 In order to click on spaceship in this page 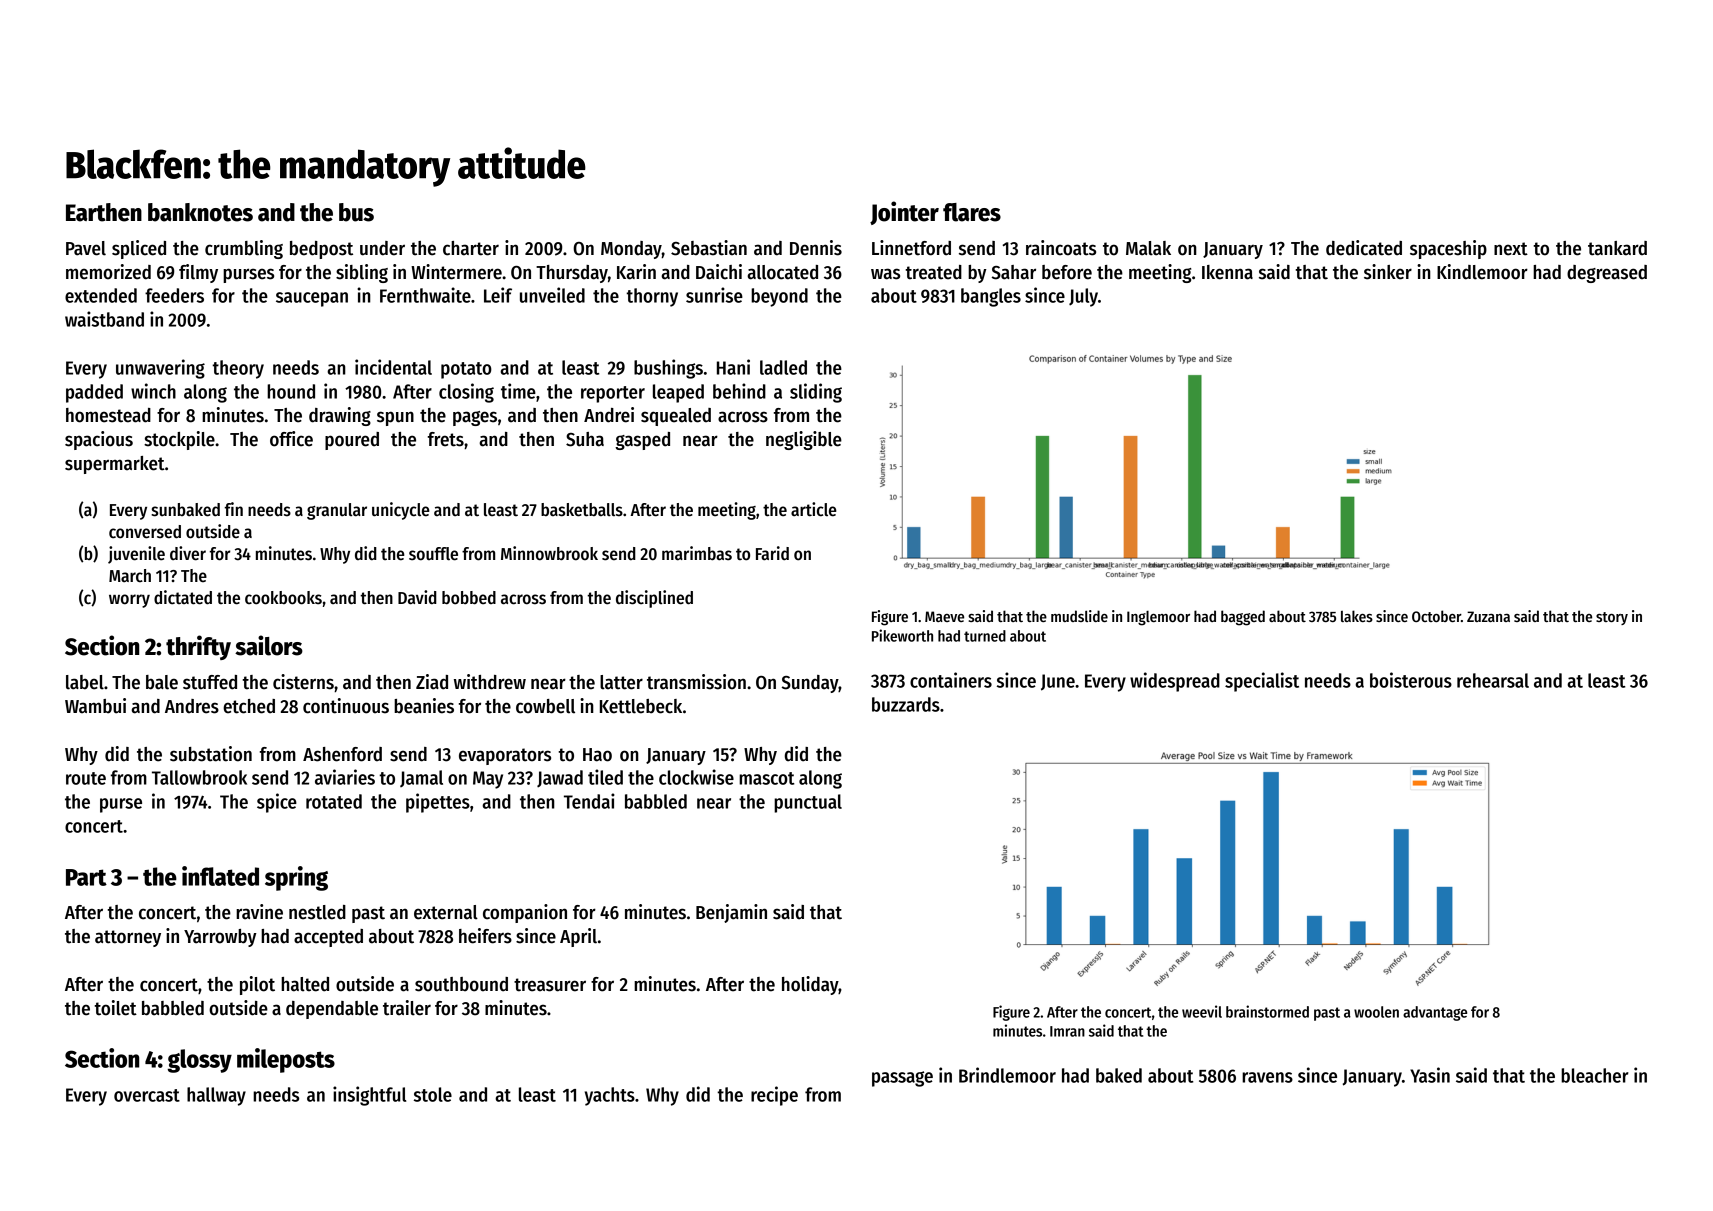, I will do `click(1448, 249)`.
